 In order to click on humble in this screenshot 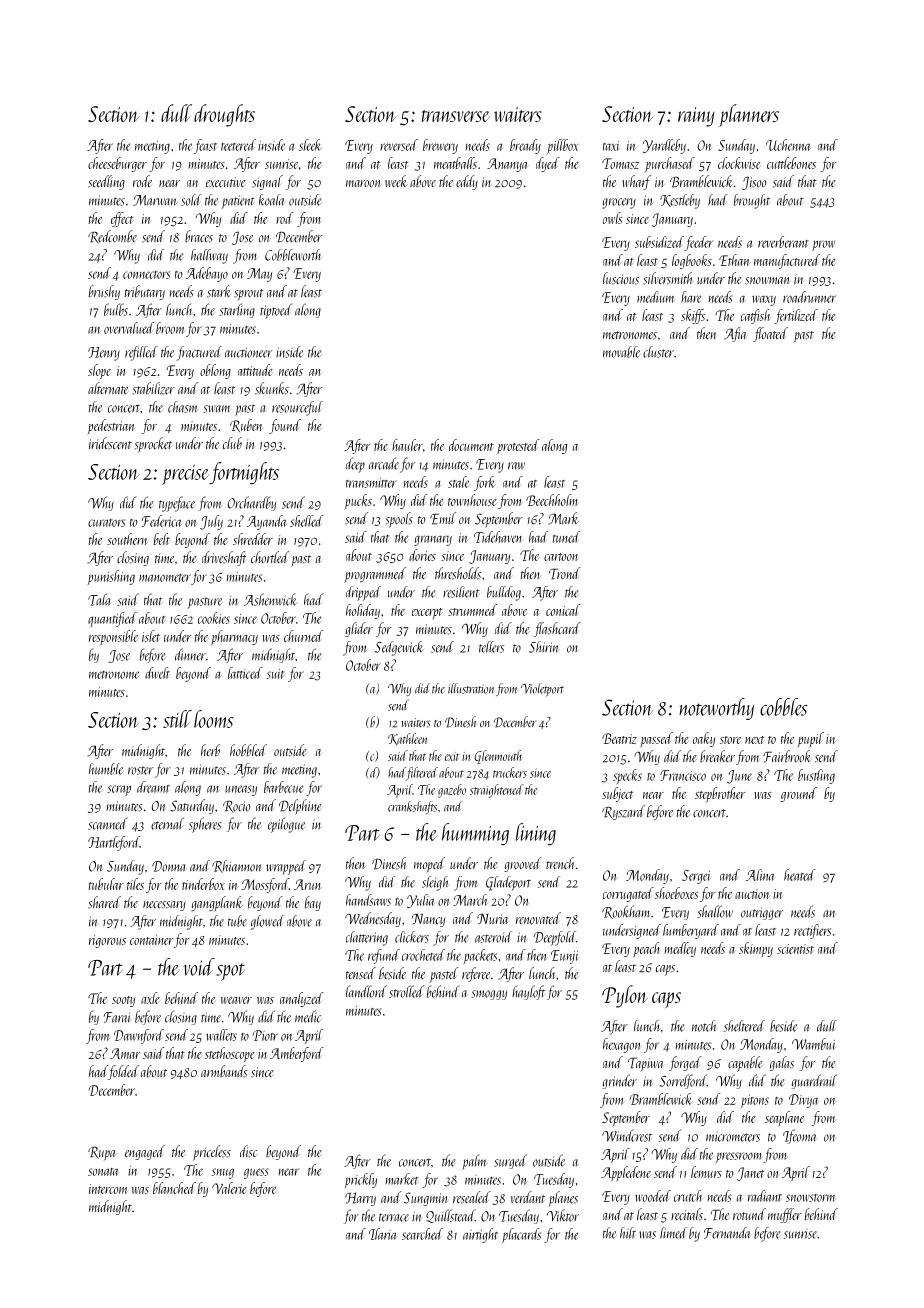, I will do `click(106, 769)`.
